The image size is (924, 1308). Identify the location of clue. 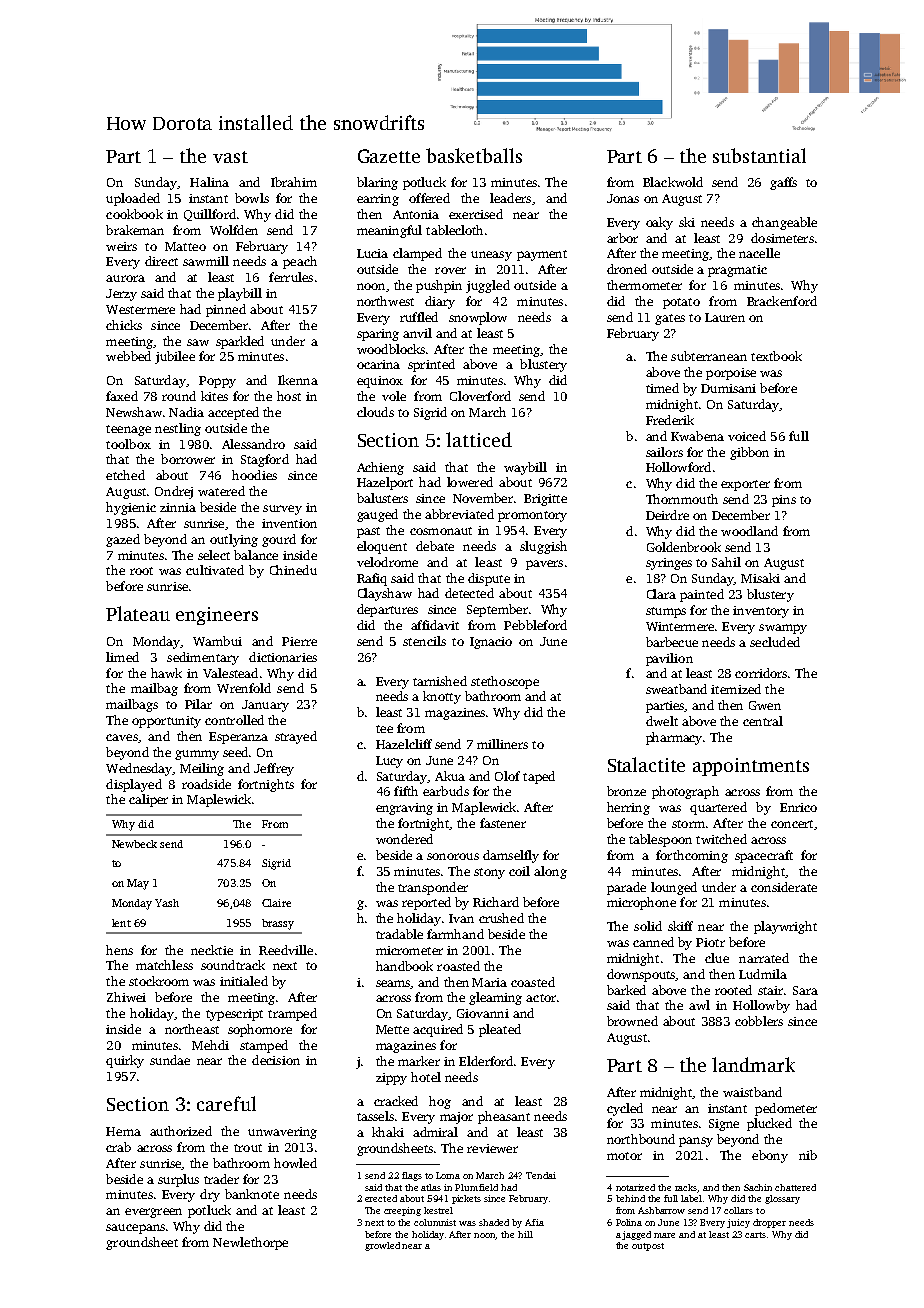
(717, 958).
